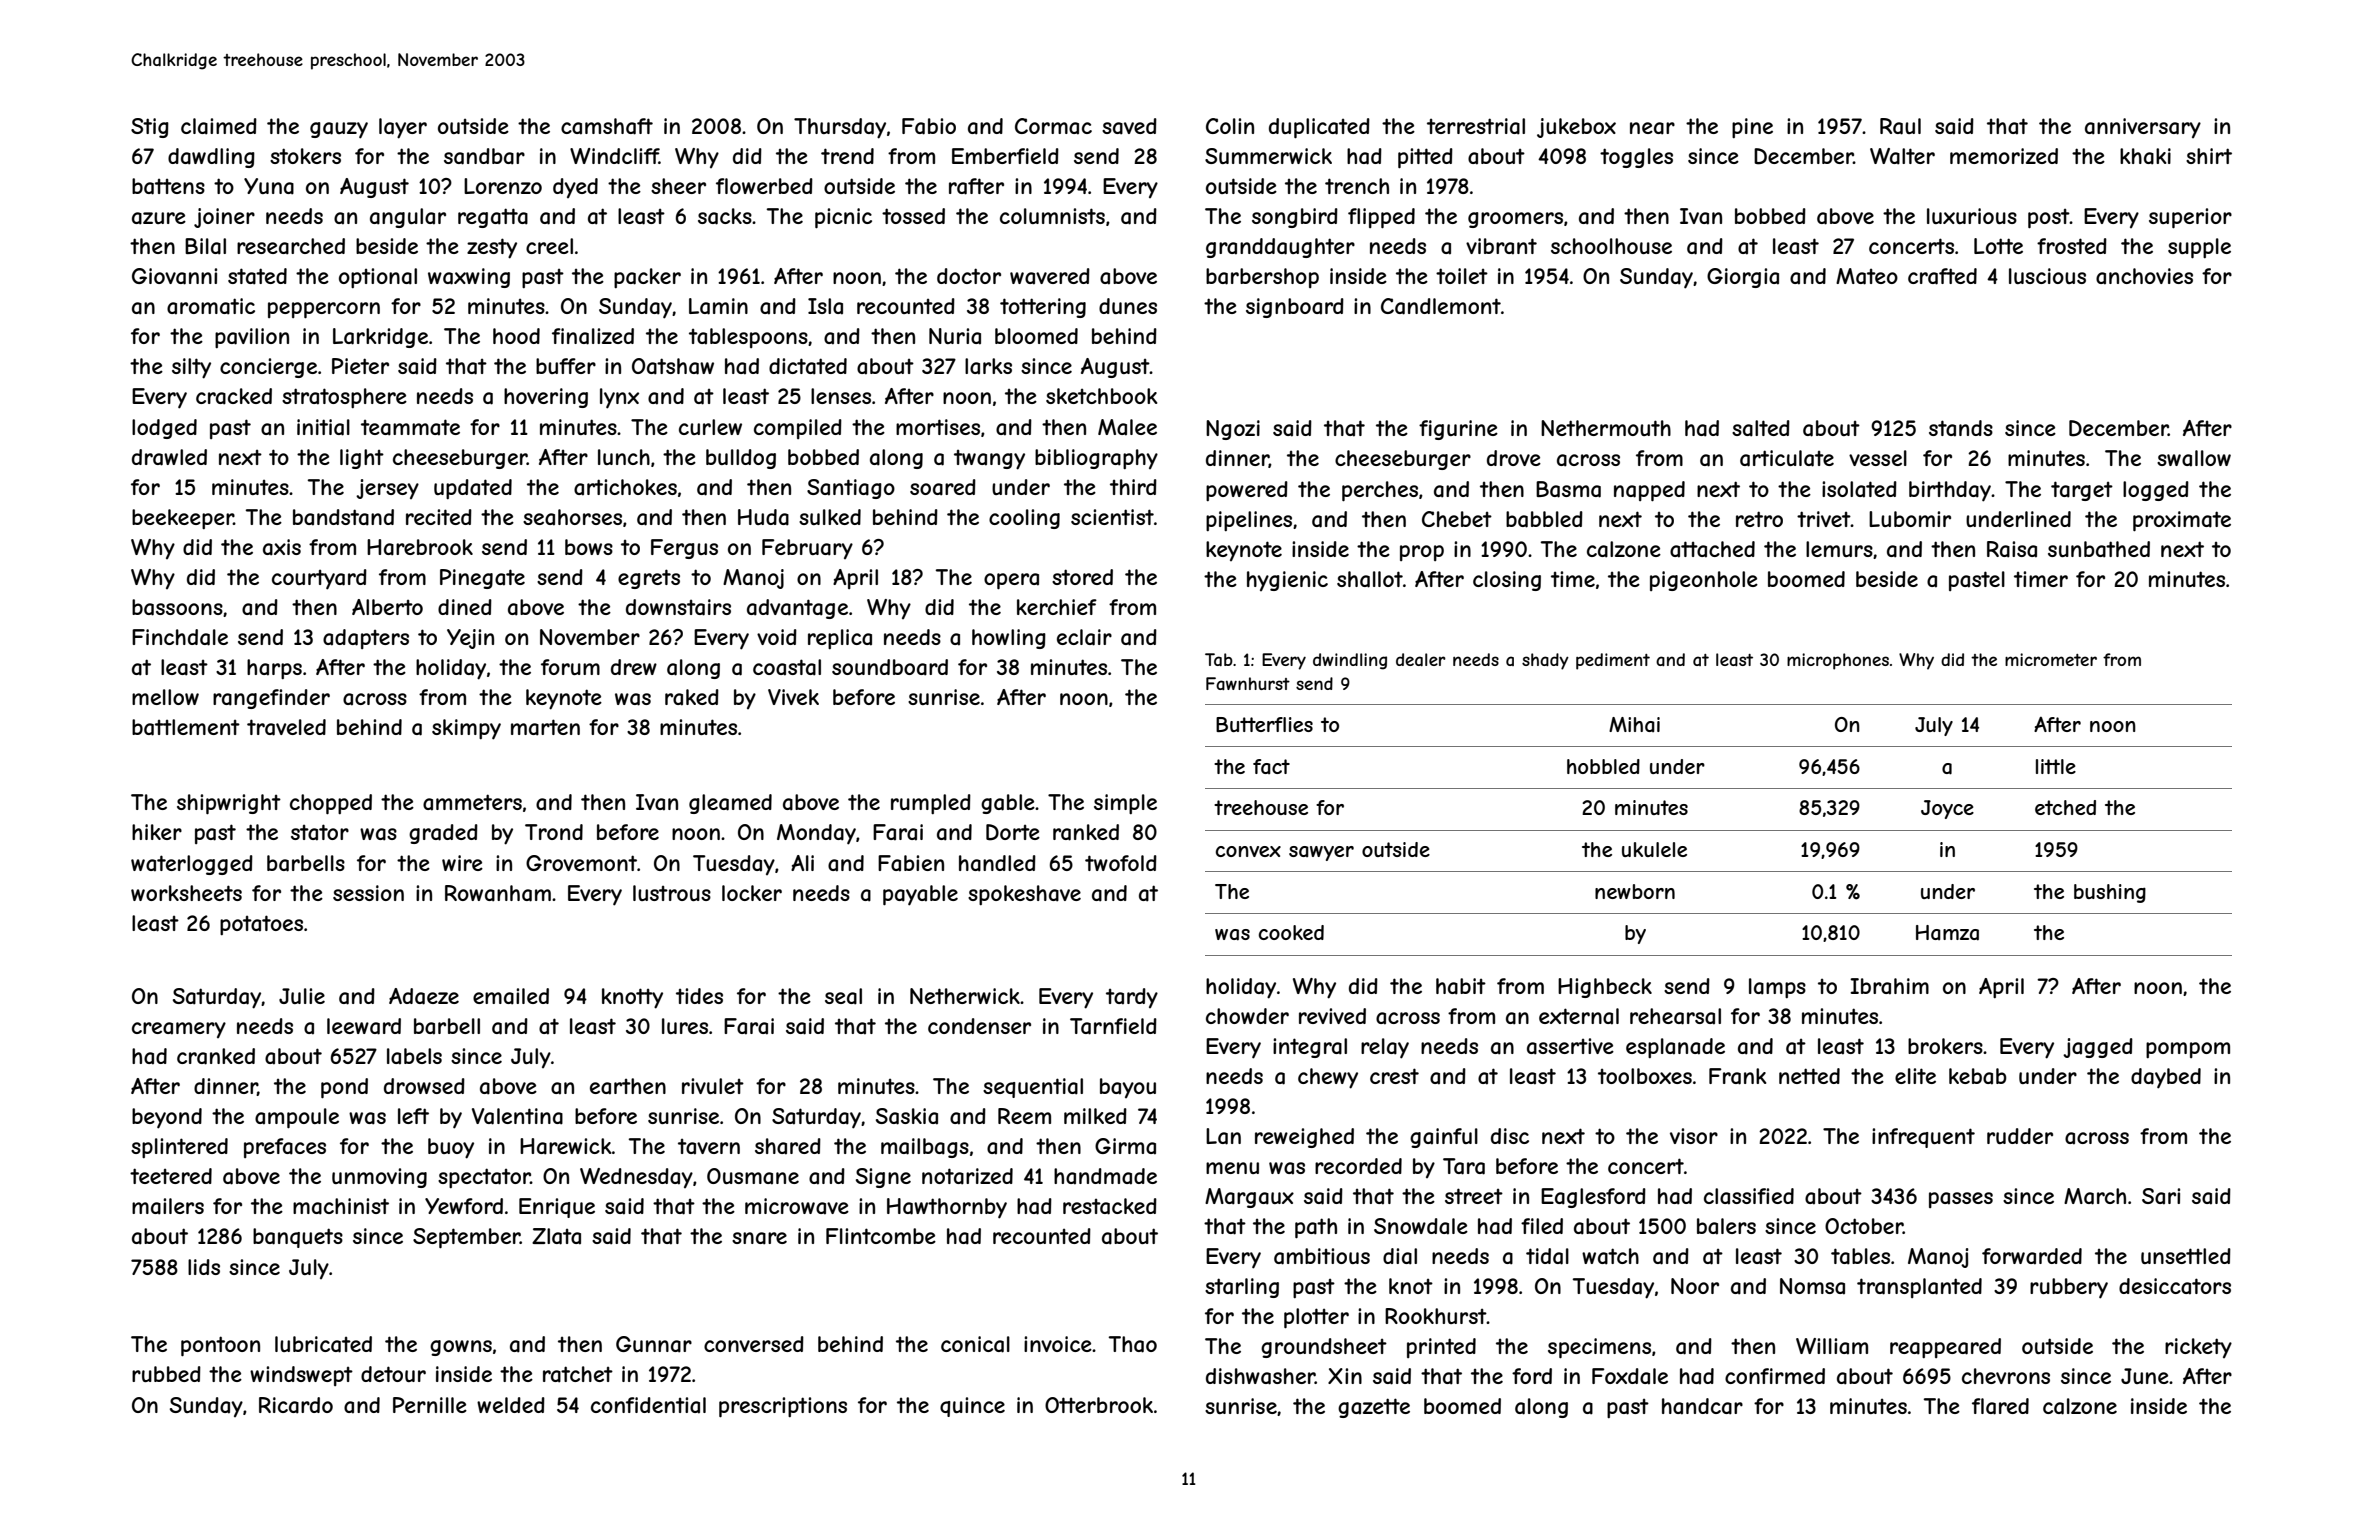  I want to click on Girma, so click(1125, 1146).
